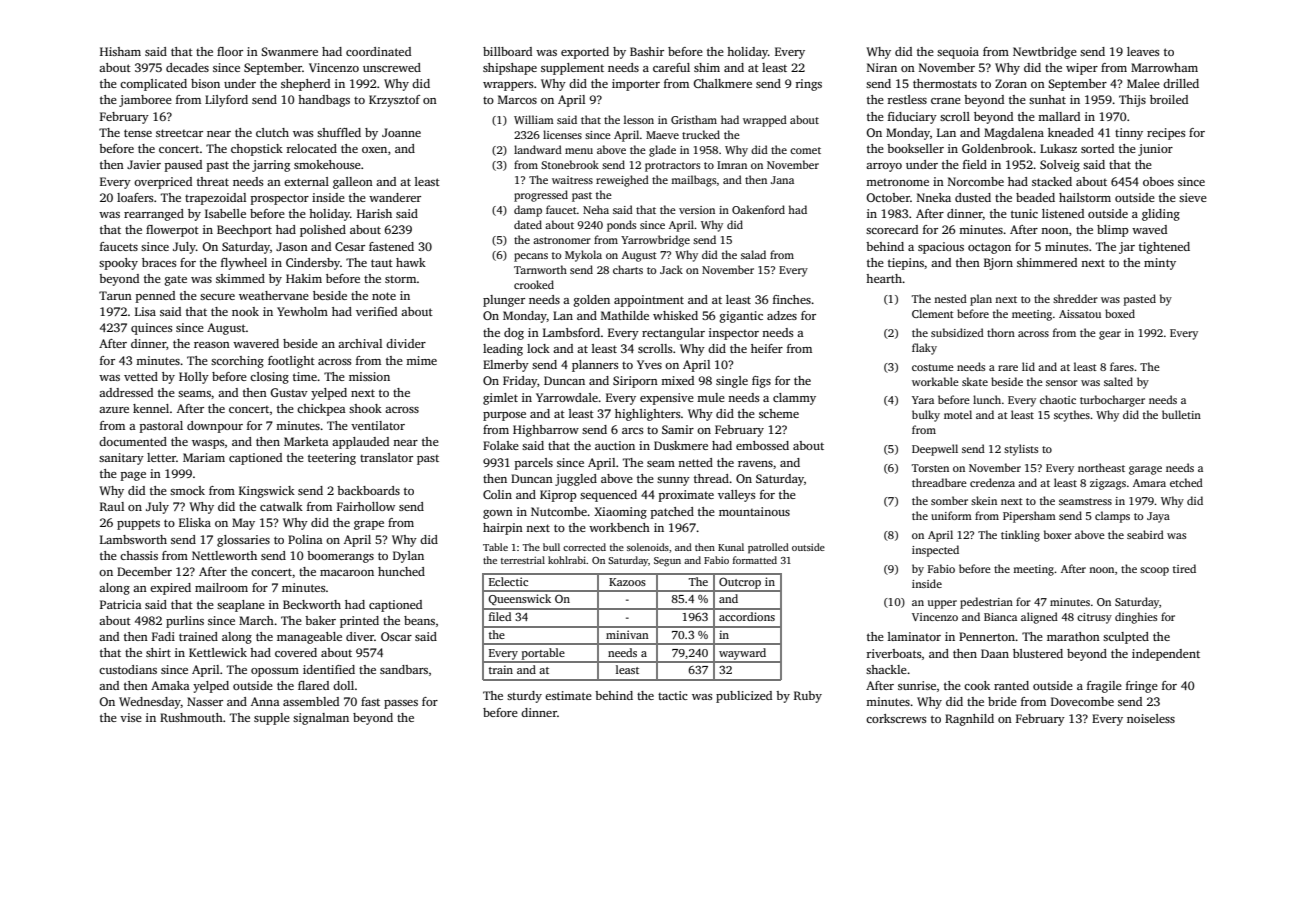  I want to click on glade, so click(662, 151).
